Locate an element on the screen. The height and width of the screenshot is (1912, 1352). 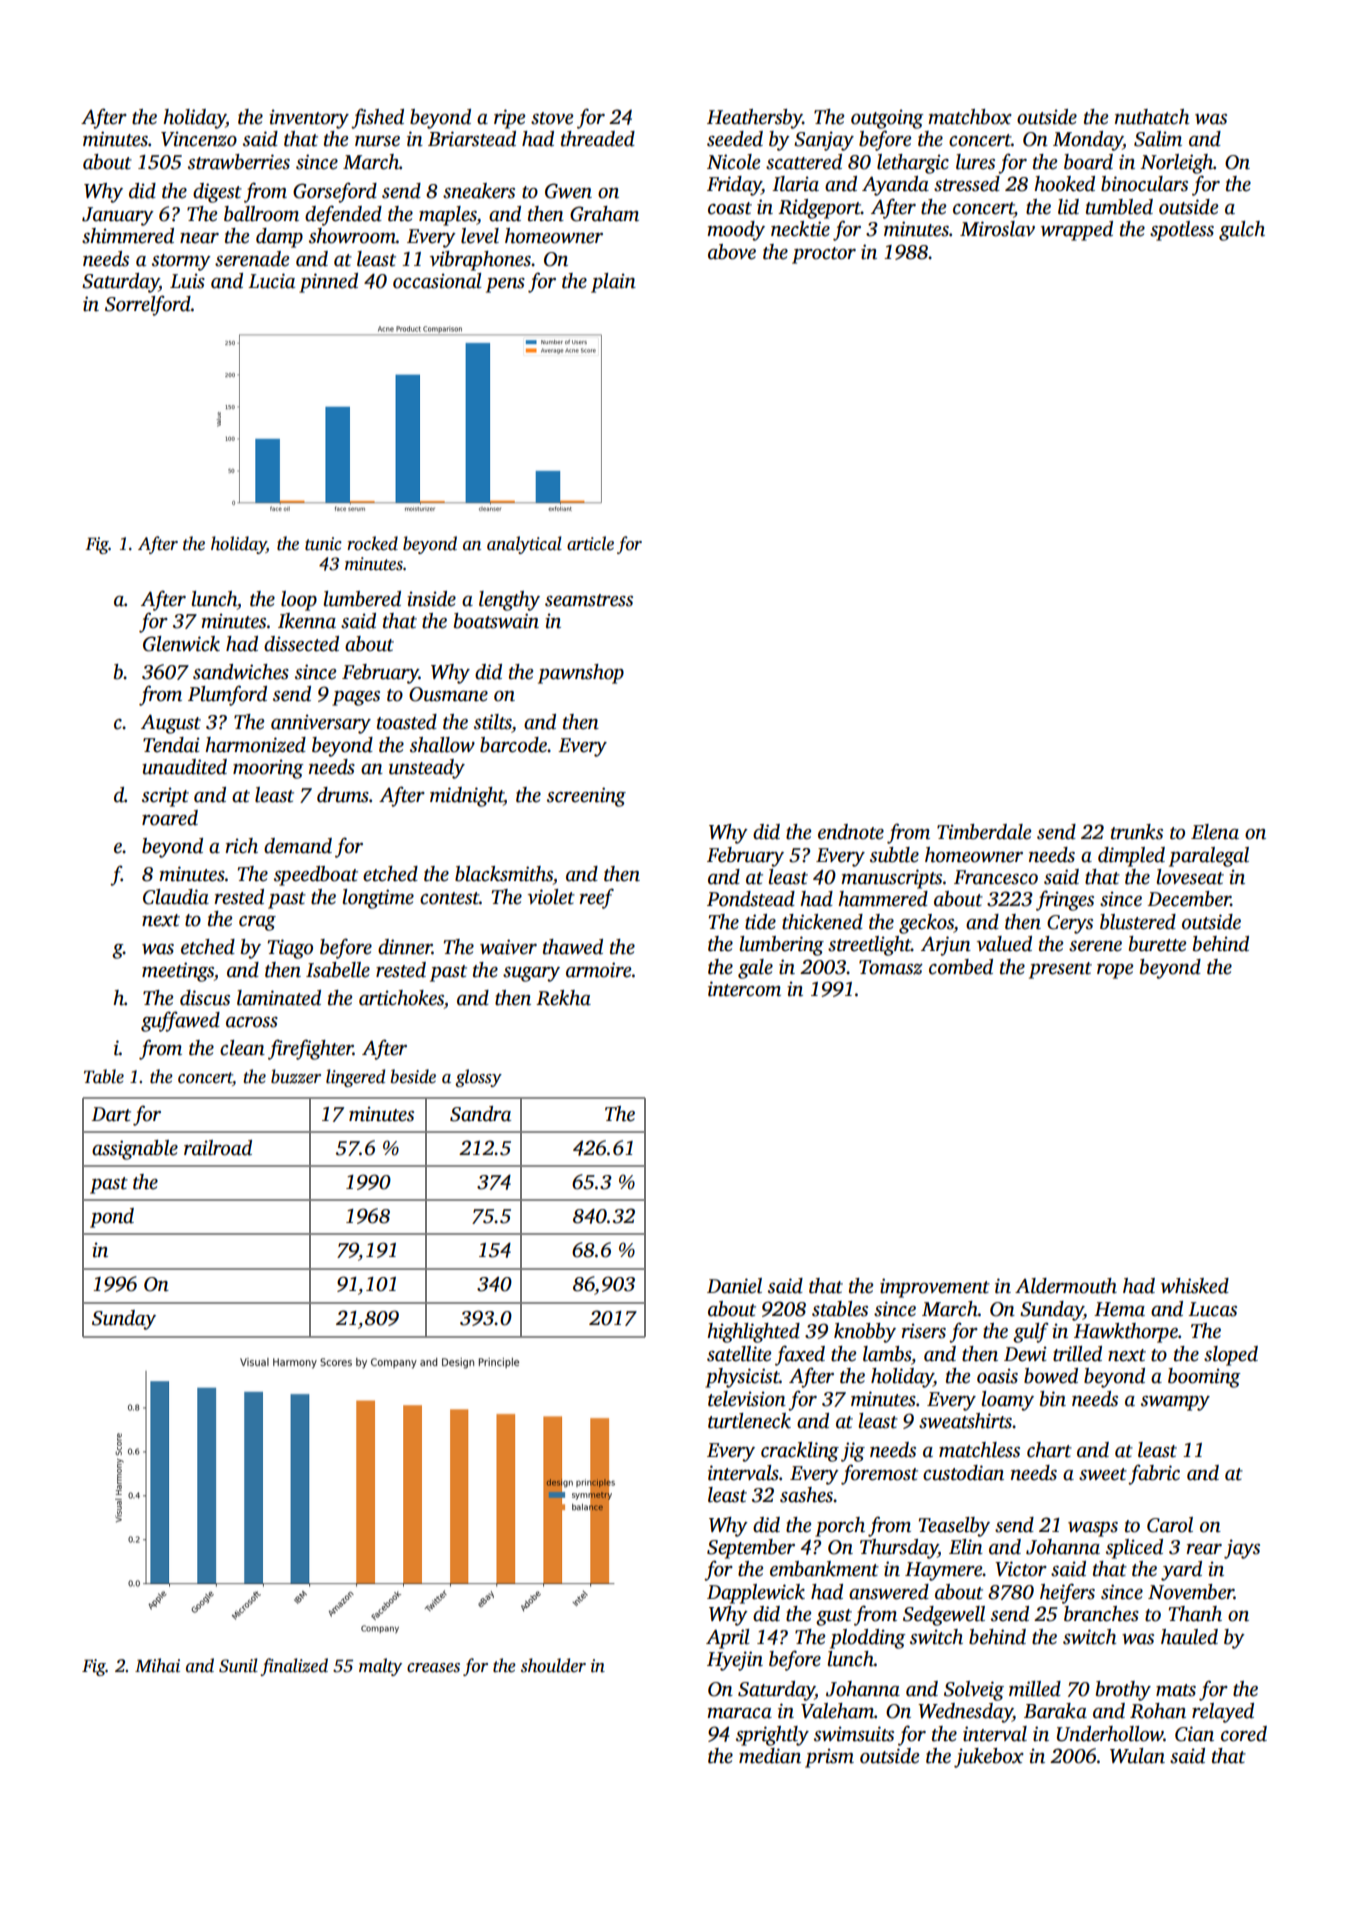
loveseat is located at coordinates (1190, 877).
